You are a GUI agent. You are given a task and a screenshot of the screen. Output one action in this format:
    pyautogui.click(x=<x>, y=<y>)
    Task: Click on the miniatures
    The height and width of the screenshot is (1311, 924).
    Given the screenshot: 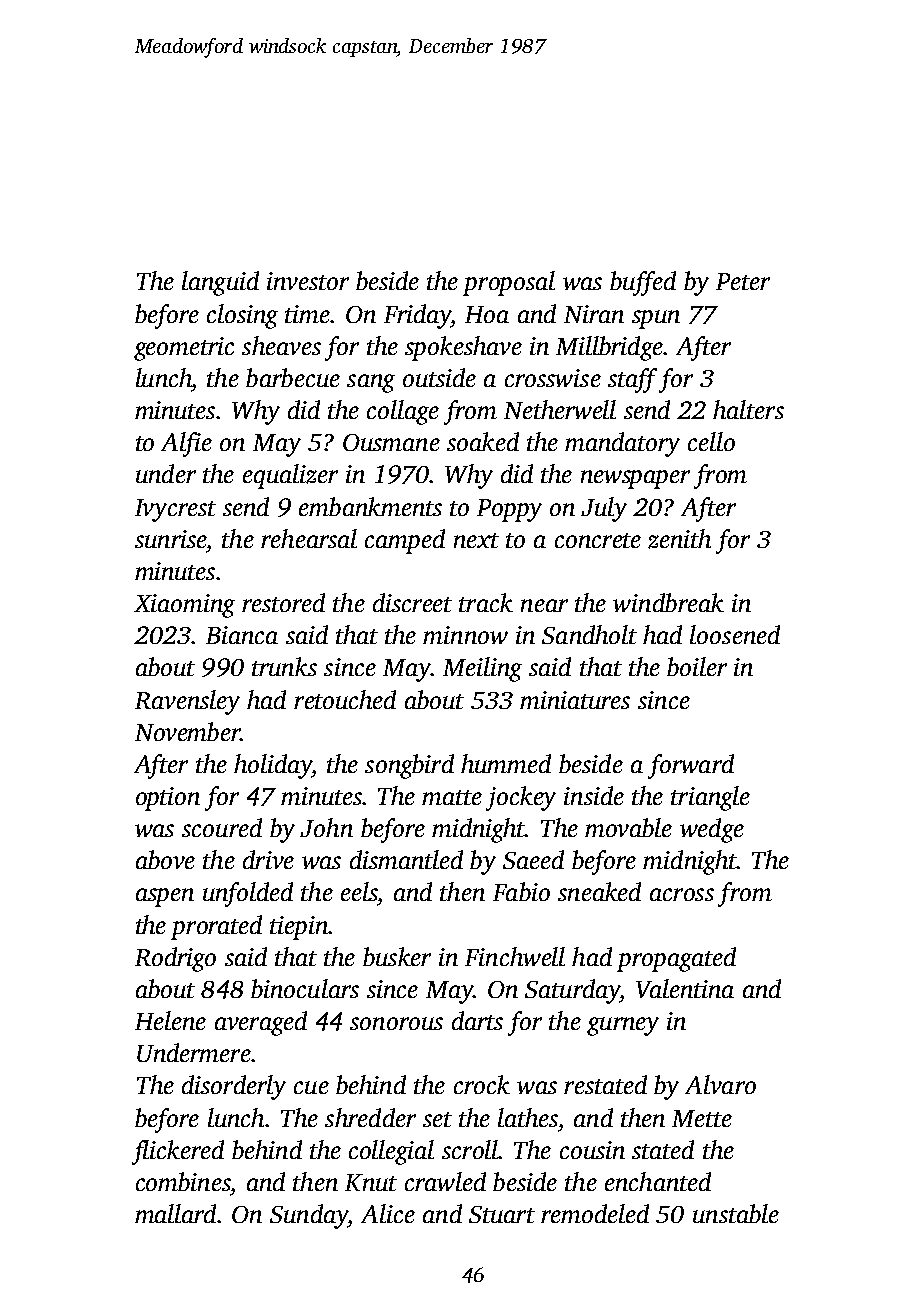 What is the action you would take?
    pyautogui.click(x=575, y=700)
